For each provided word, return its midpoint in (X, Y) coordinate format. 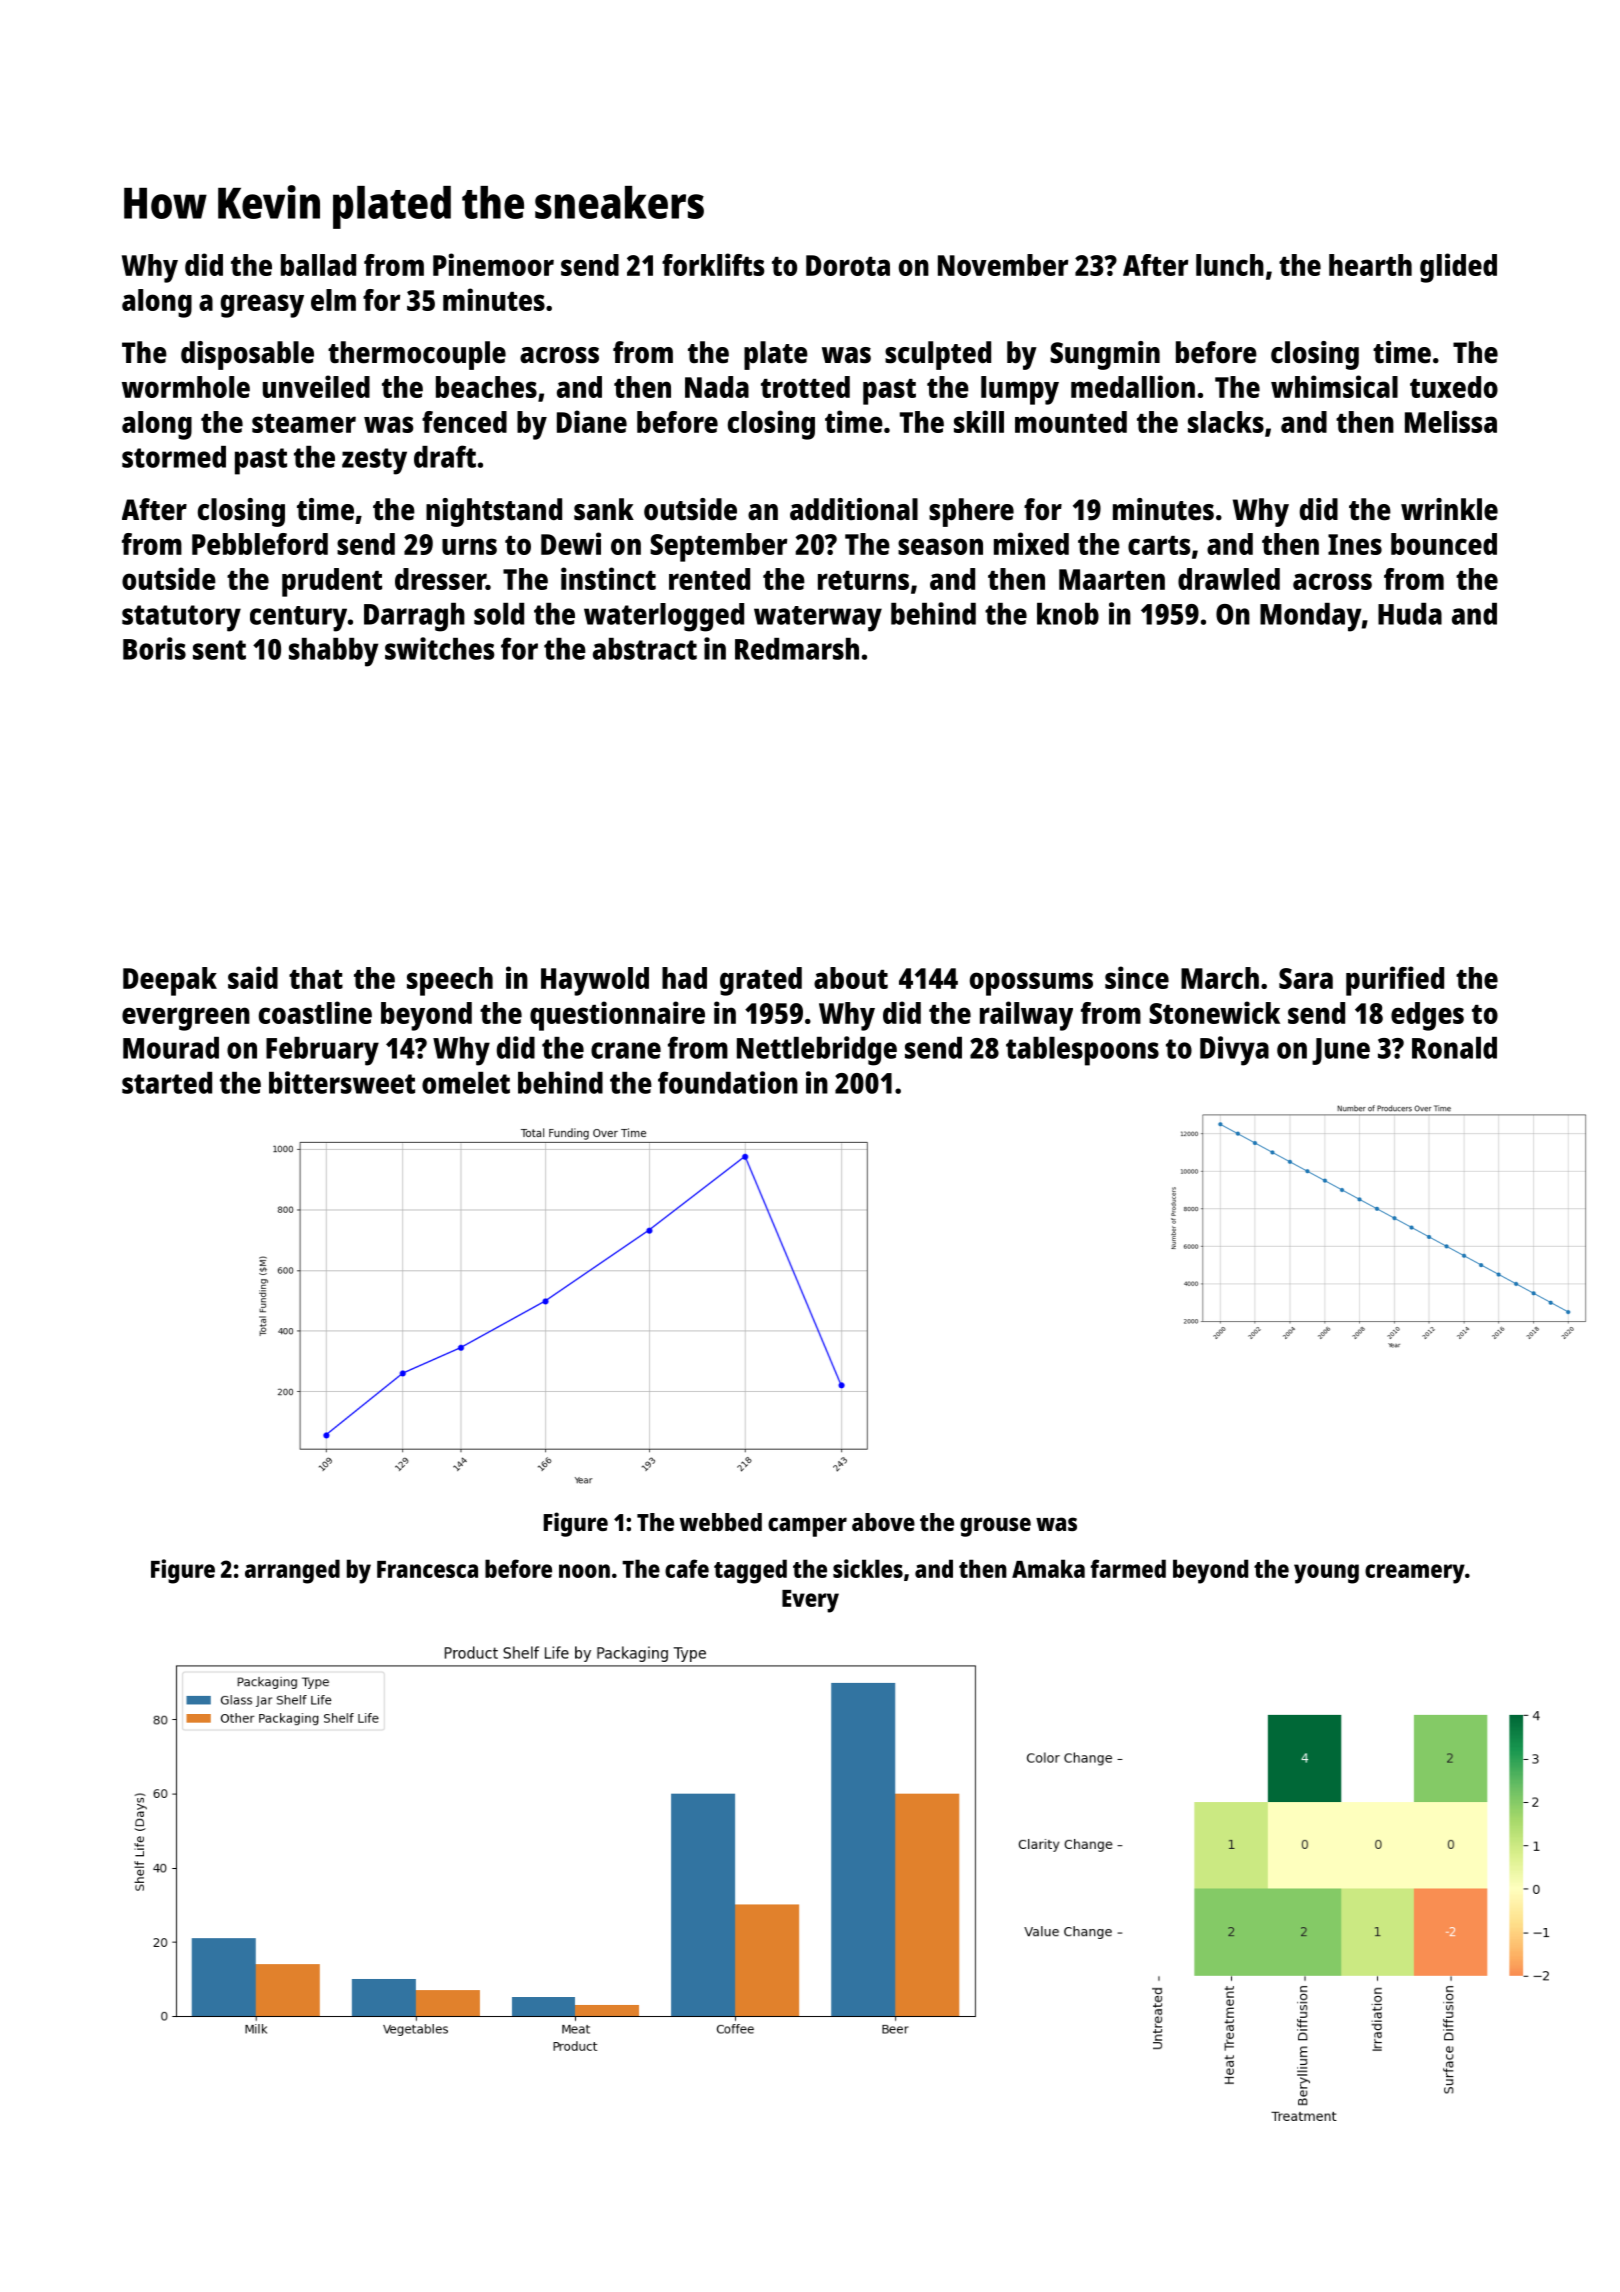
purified (1395, 981)
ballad (318, 265)
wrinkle (1449, 509)
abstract (645, 649)
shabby (334, 652)
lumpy (1020, 390)
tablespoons (1082, 1051)
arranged (292, 1571)
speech (450, 981)
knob (1068, 614)
